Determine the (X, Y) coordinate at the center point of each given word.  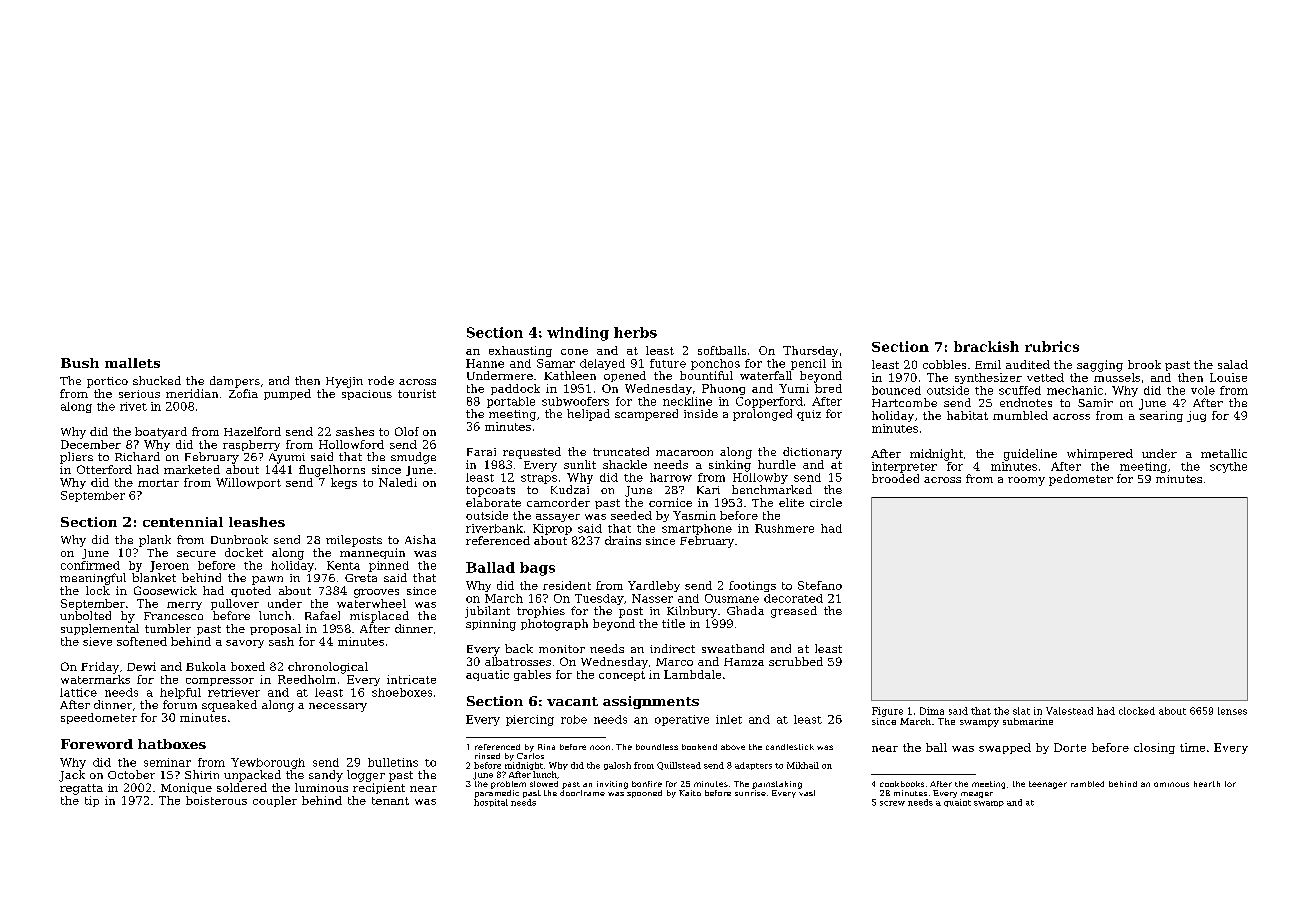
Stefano (820, 585)
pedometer (1081, 480)
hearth (1207, 784)
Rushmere (784, 528)
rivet (133, 406)
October (131, 774)
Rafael (322, 615)
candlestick (790, 747)
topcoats (490, 491)
